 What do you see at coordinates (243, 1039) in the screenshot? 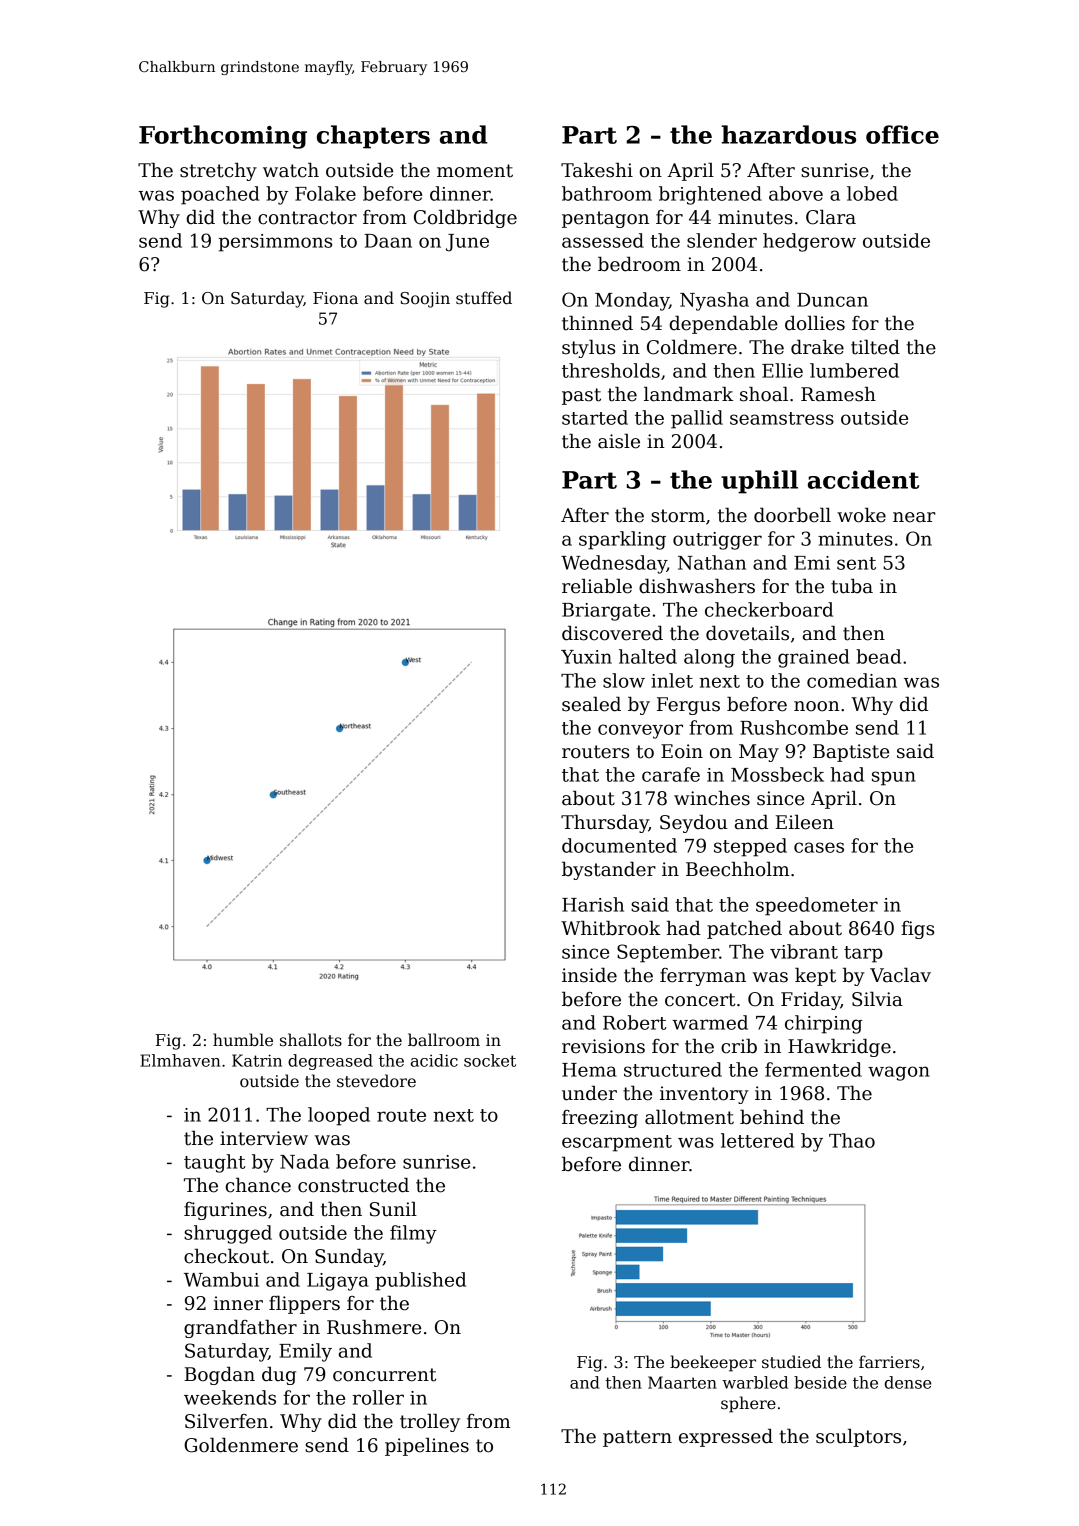
I see `humble` at bounding box center [243, 1039].
